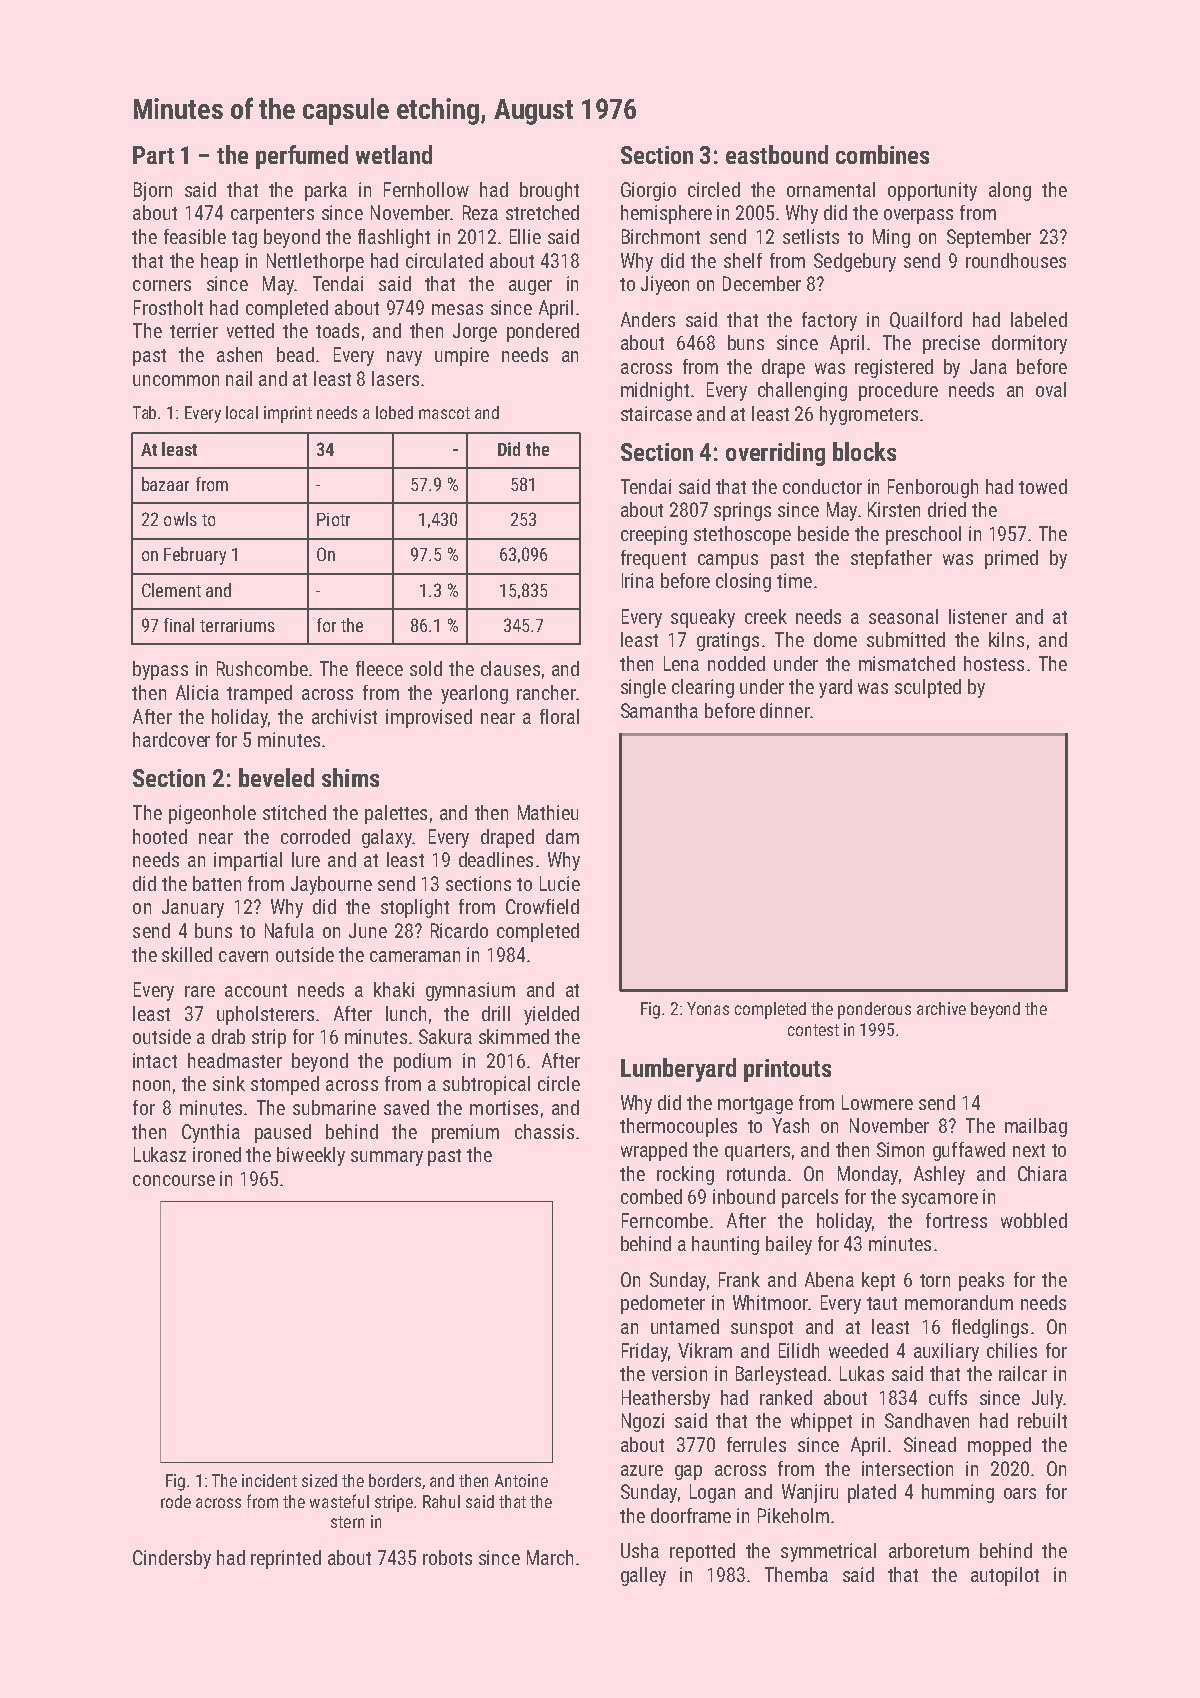 The image size is (1200, 1698). Describe the element at coordinates (319, 1480) in the screenshot. I see `sized` at that location.
